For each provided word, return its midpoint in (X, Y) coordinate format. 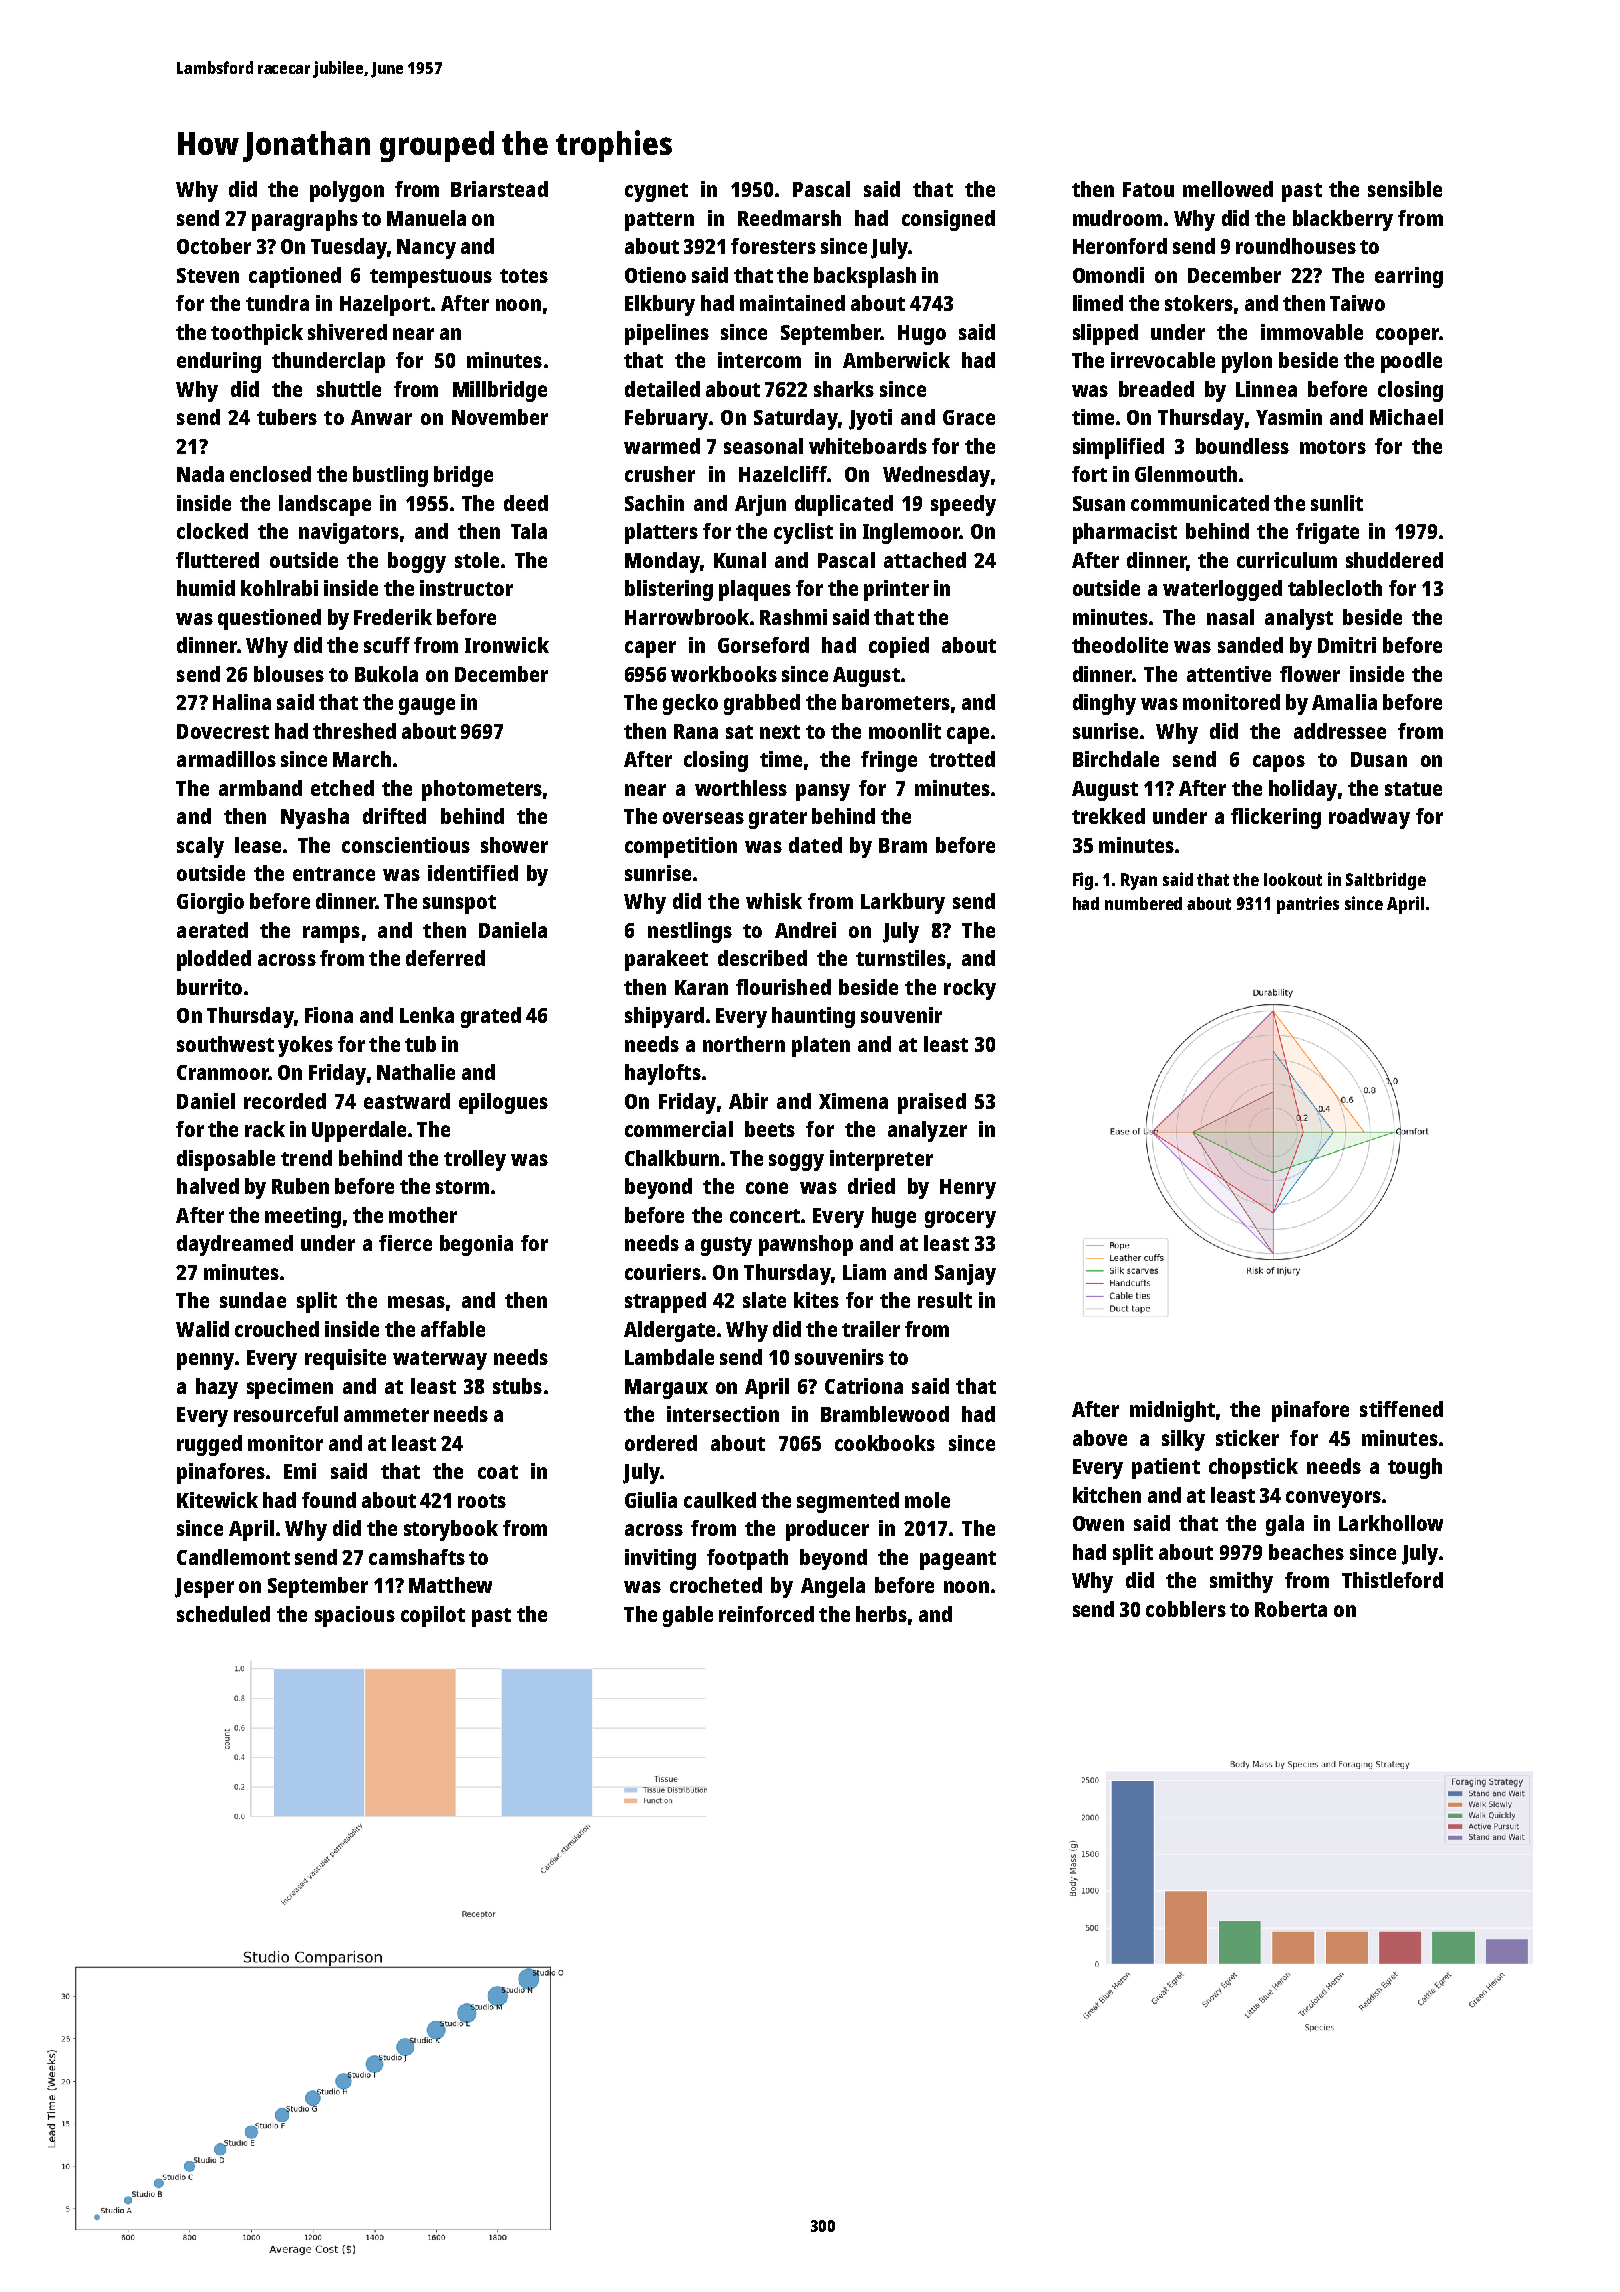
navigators (349, 533)
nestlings (690, 932)
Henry (968, 1189)
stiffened (1401, 1409)
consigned (948, 220)
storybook (451, 1530)
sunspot (459, 904)
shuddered (1394, 560)
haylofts (663, 1074)
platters (661, 533)
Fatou (1148, 189)
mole (927, 1500)
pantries (1308, 905)
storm (462, 1187)
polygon (347, 191)
